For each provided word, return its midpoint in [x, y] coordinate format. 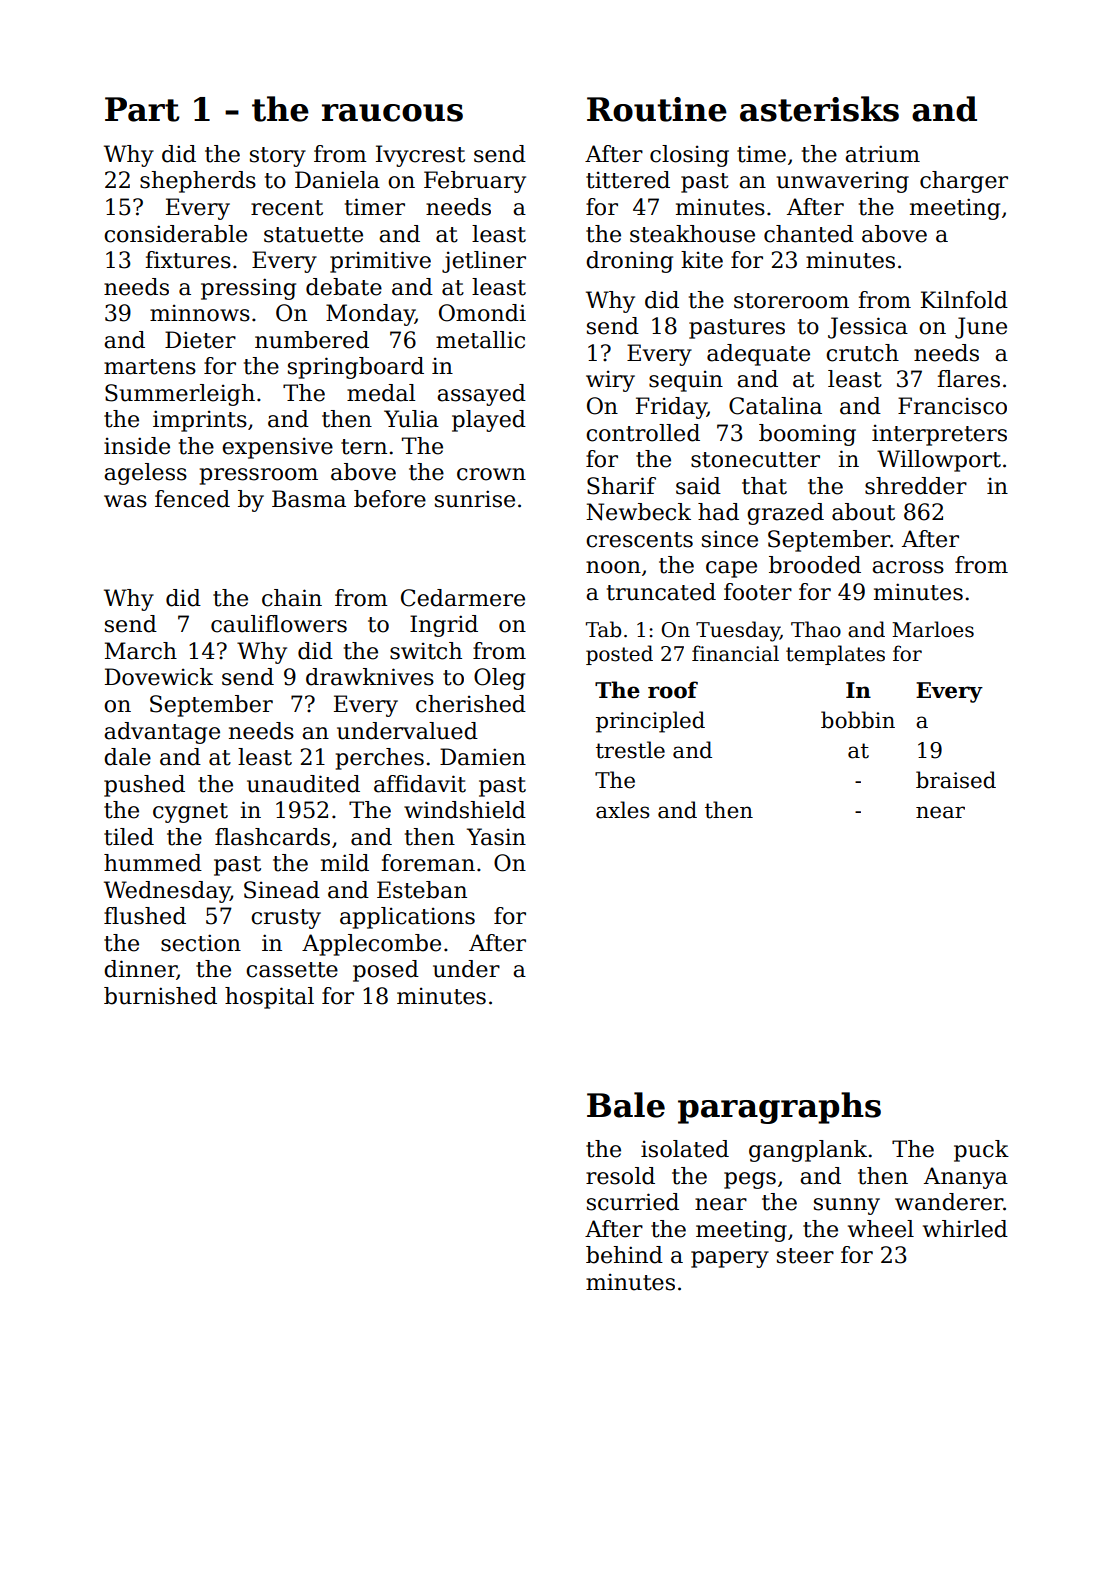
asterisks [819, 109]
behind [624, 1255]
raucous [392, 113]
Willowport [939, 461]
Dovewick [159, 677]
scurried [633, 1202]
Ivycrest [420, 156]
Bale [626, 1105]
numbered [312, 340]
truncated [661, 592]
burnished [160, 996]
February [475, 182]
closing [689, 156]
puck [981, 1151]
